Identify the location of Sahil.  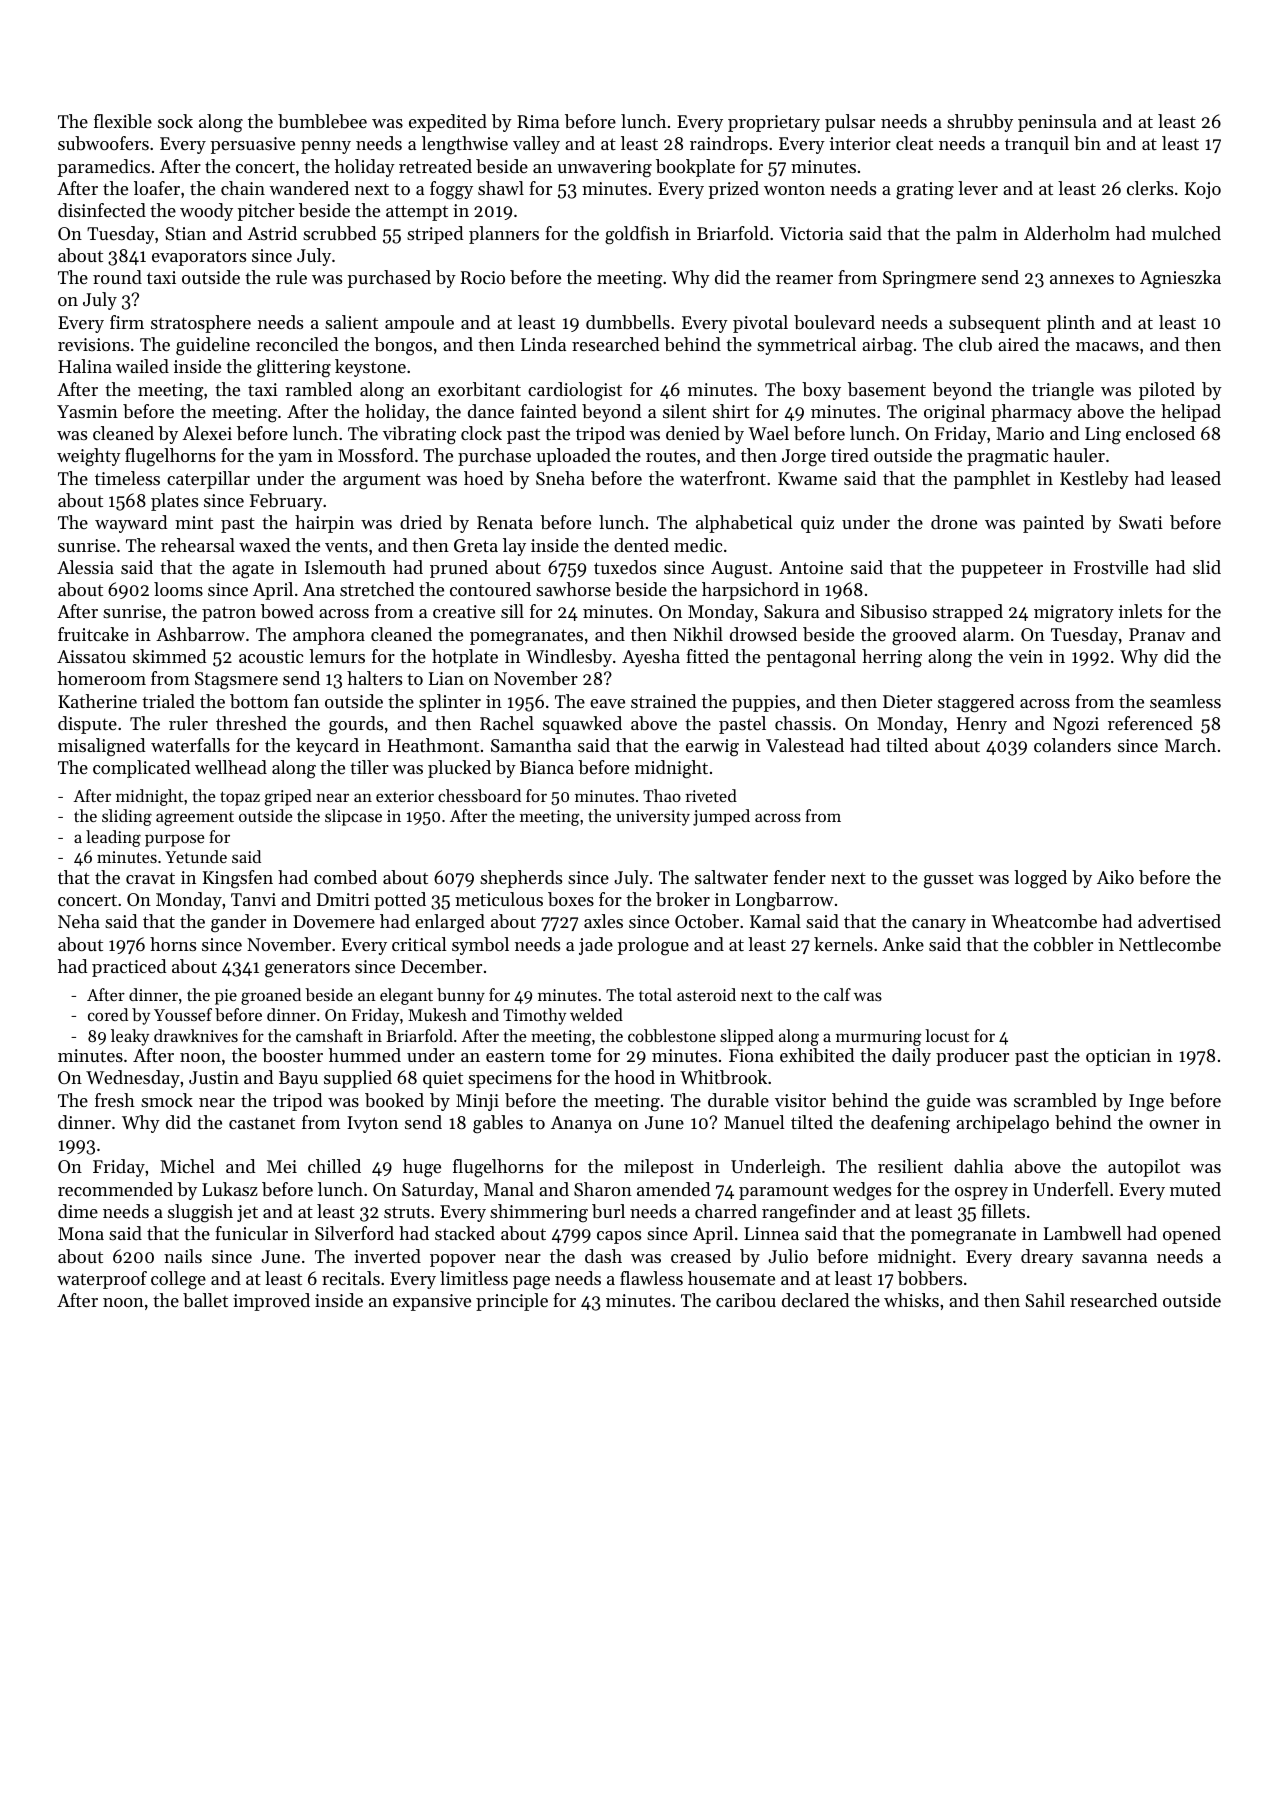
(1045, 1300).
